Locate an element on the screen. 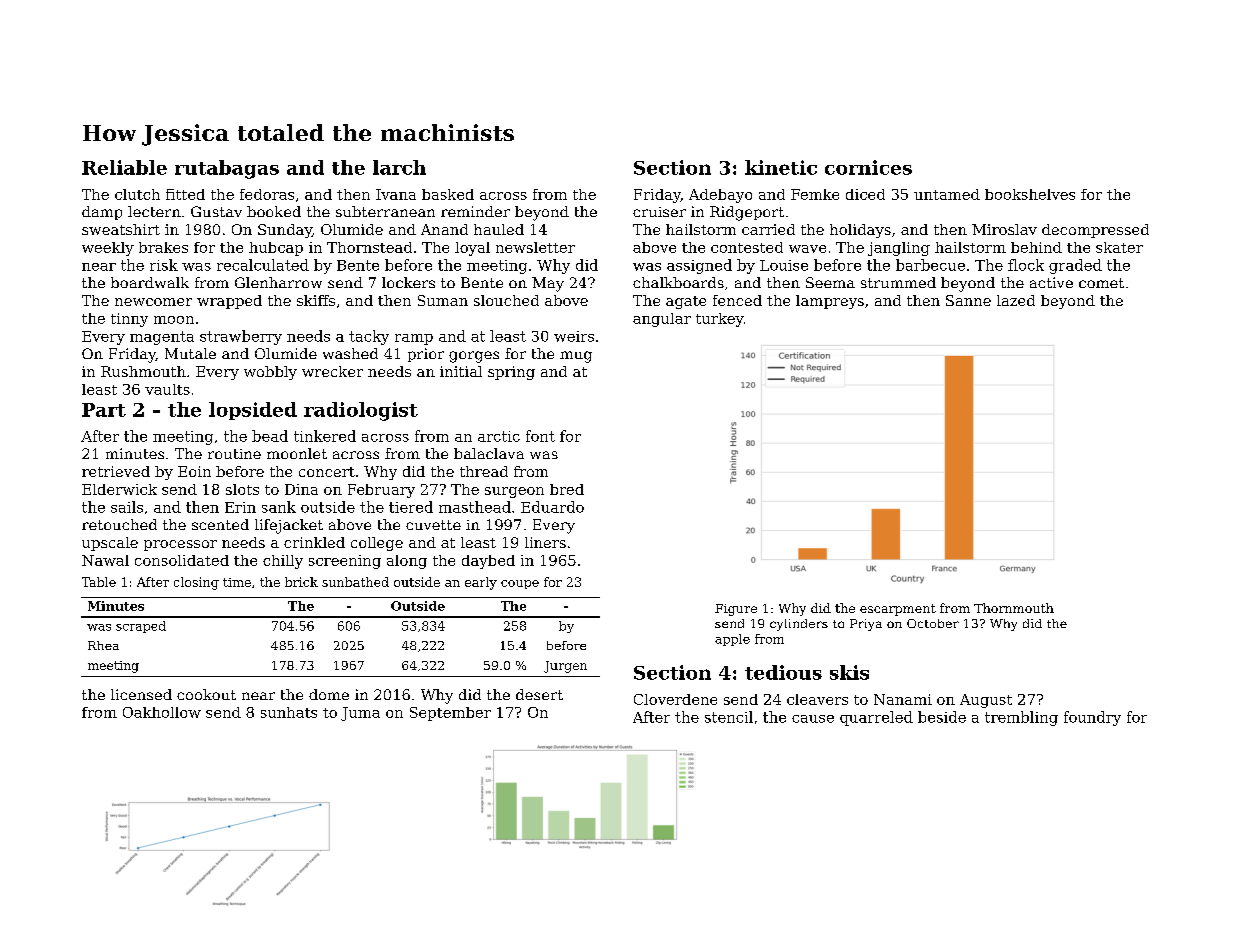 This screenshot has height=952, width=1233. kinetic is located at coordinates (781, 167).
